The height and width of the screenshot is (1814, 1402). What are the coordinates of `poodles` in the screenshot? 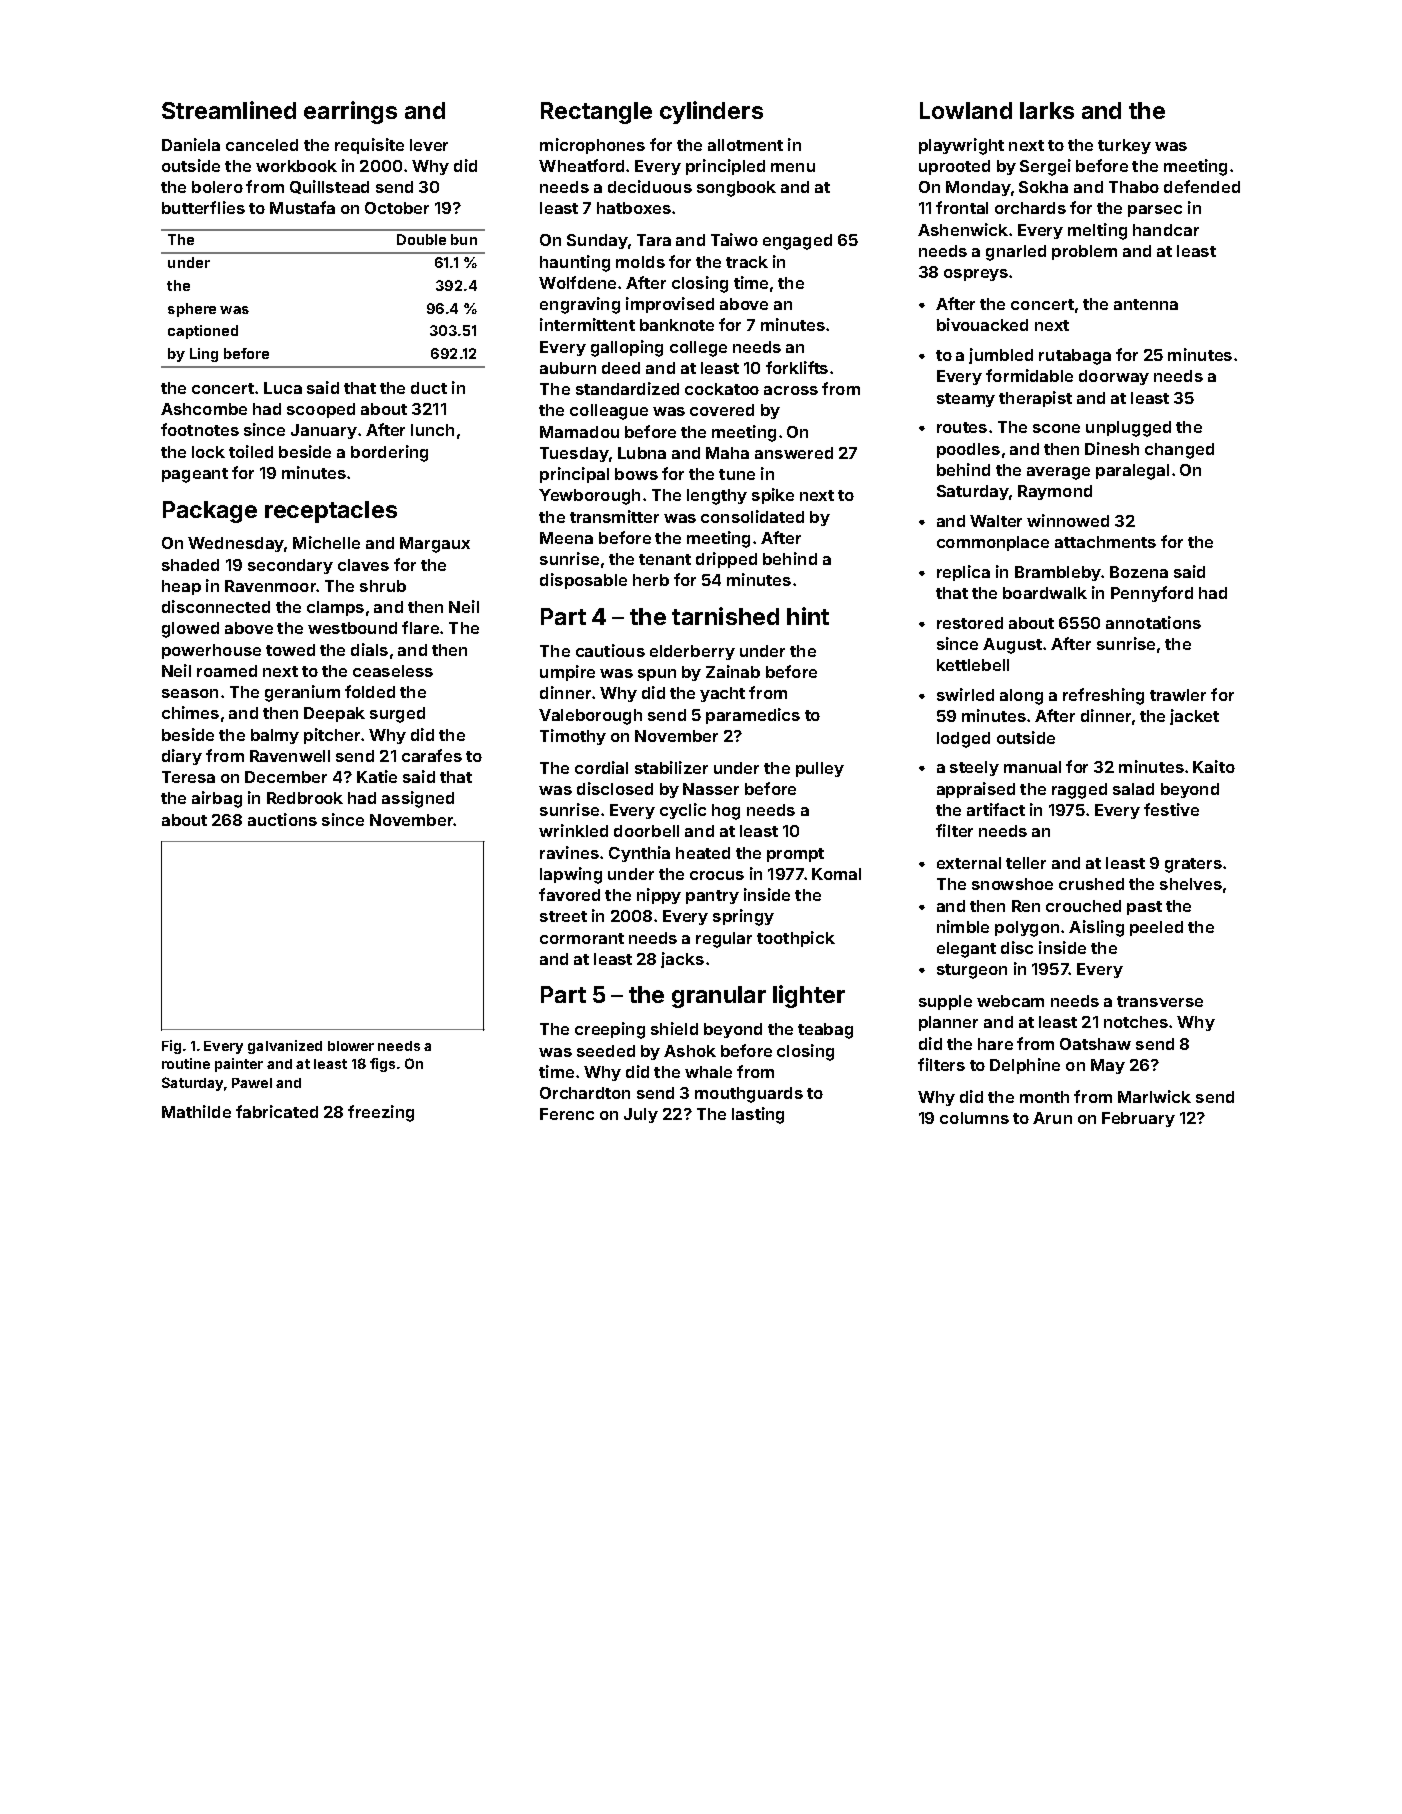 It's located at (968, 450).
